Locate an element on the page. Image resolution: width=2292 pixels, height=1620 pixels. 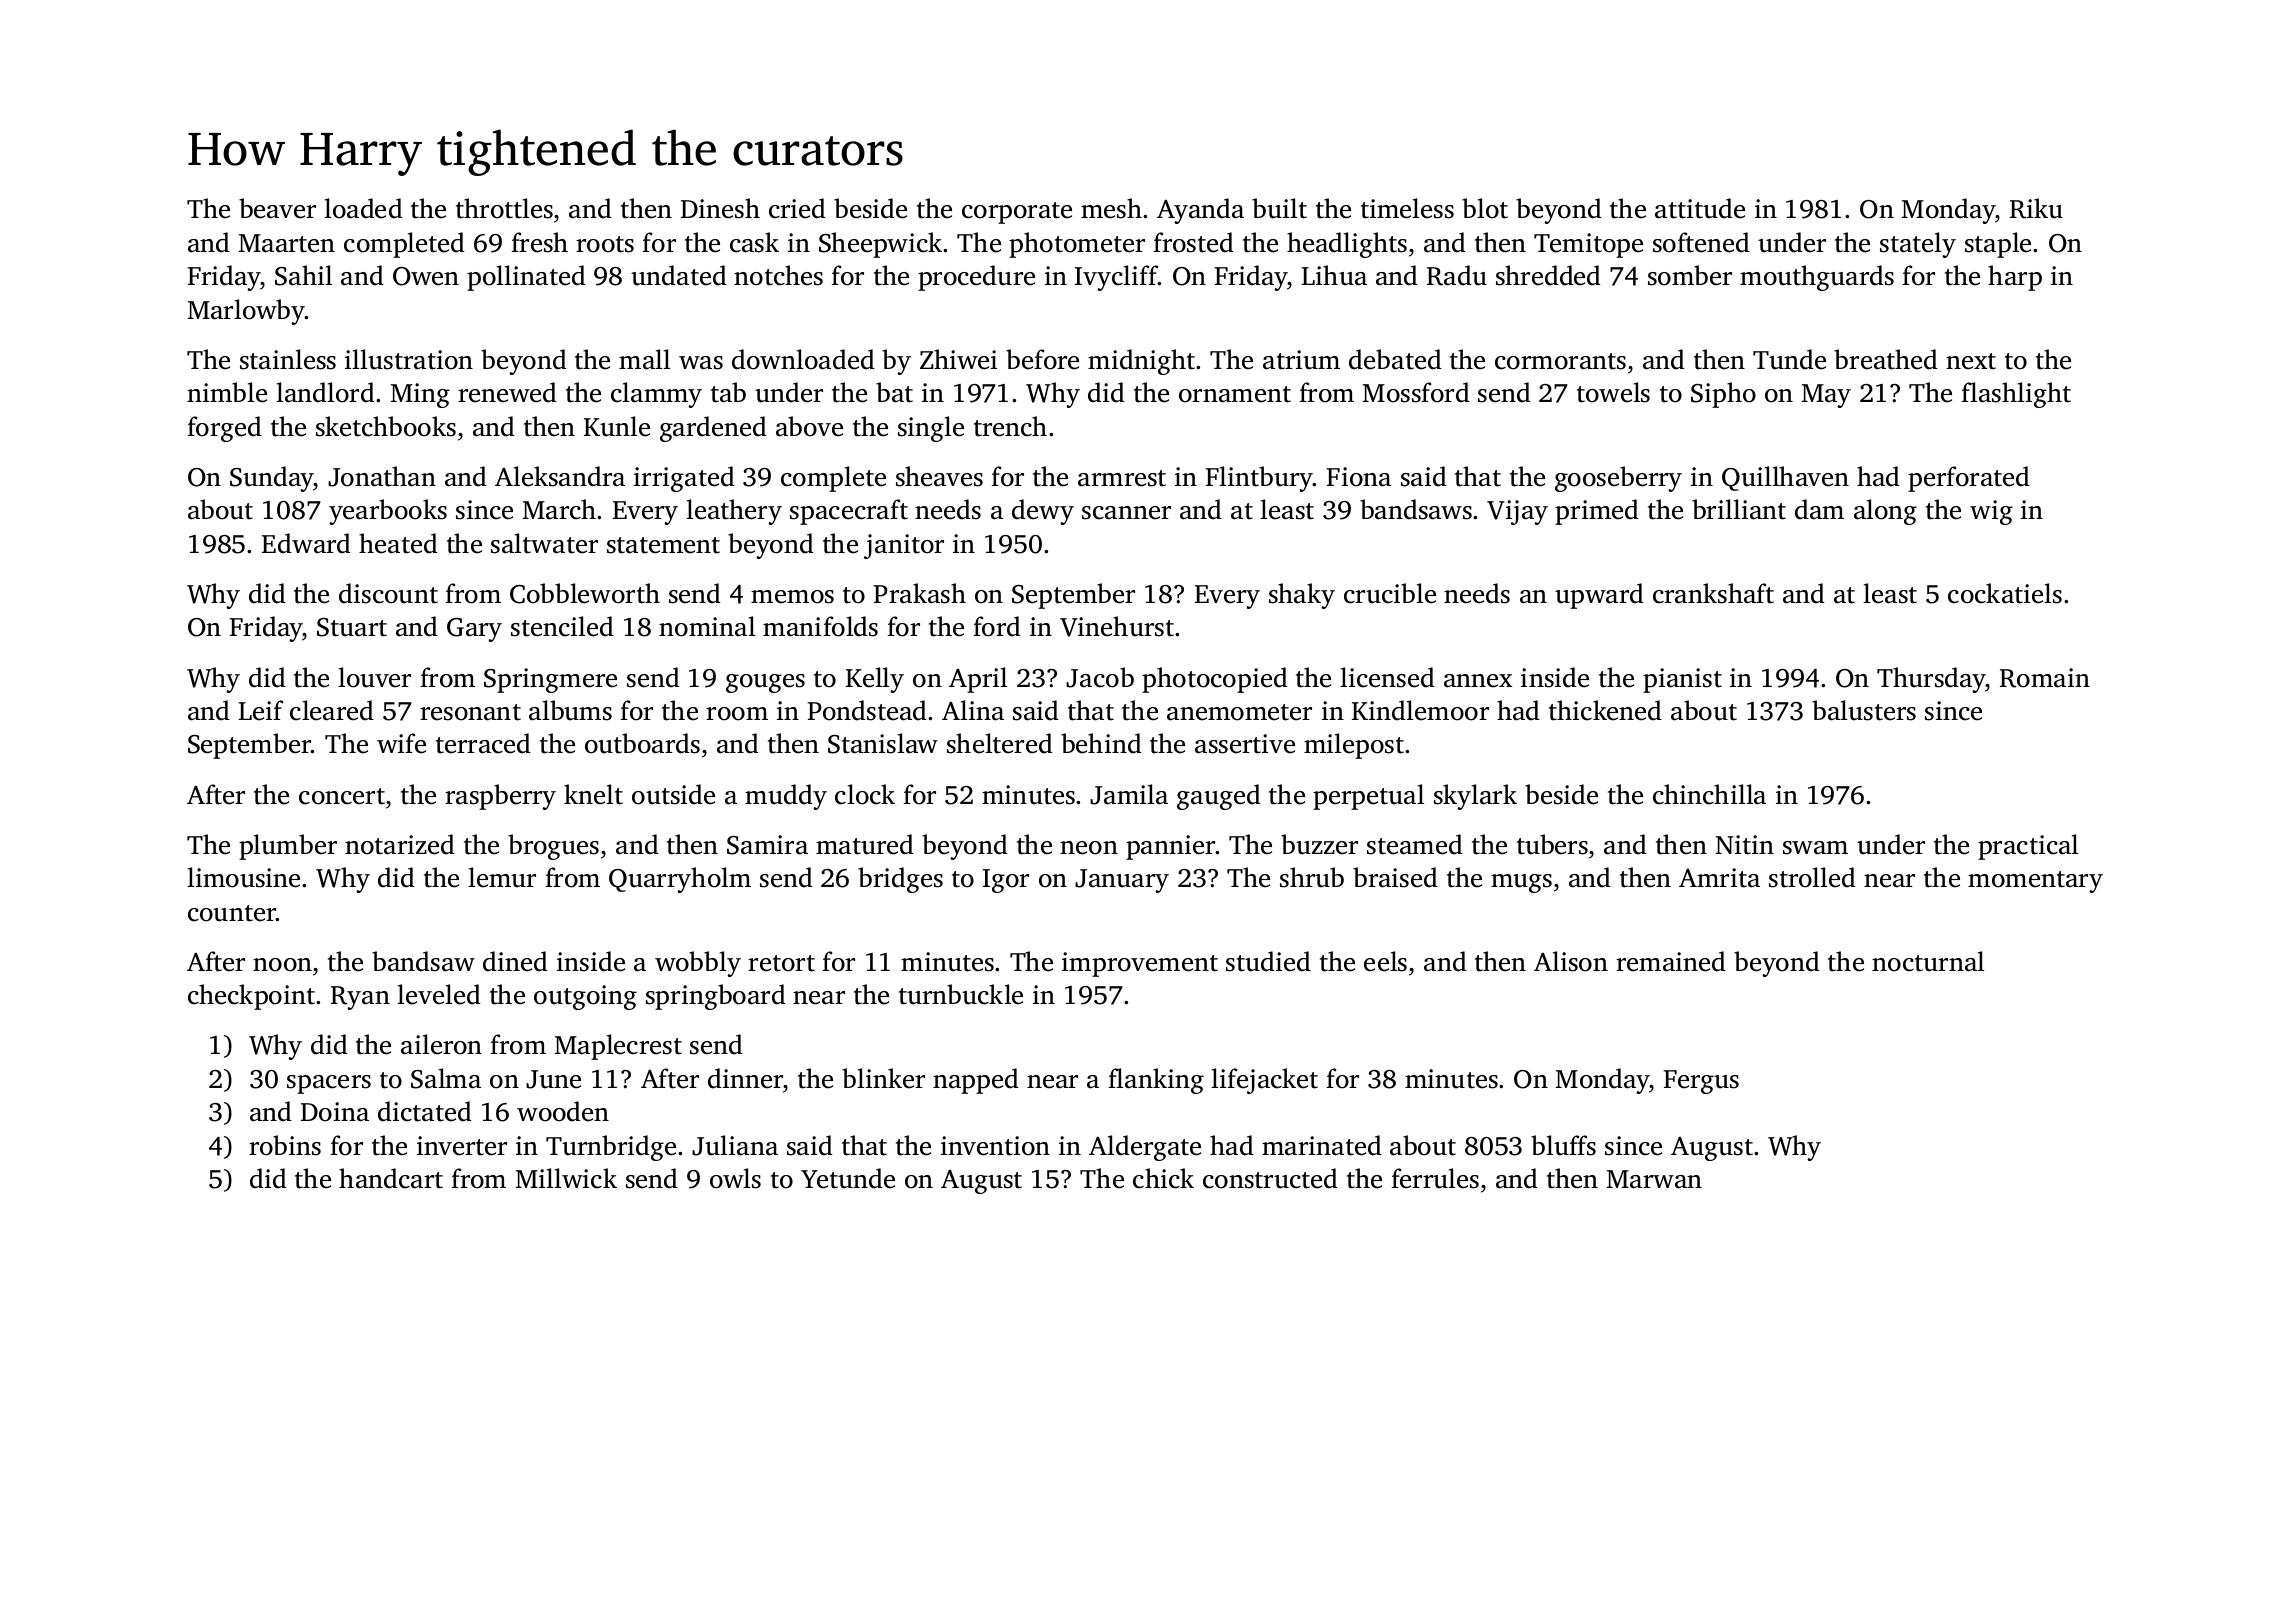
Ivycliff is located at coordinates (1116, 278).
